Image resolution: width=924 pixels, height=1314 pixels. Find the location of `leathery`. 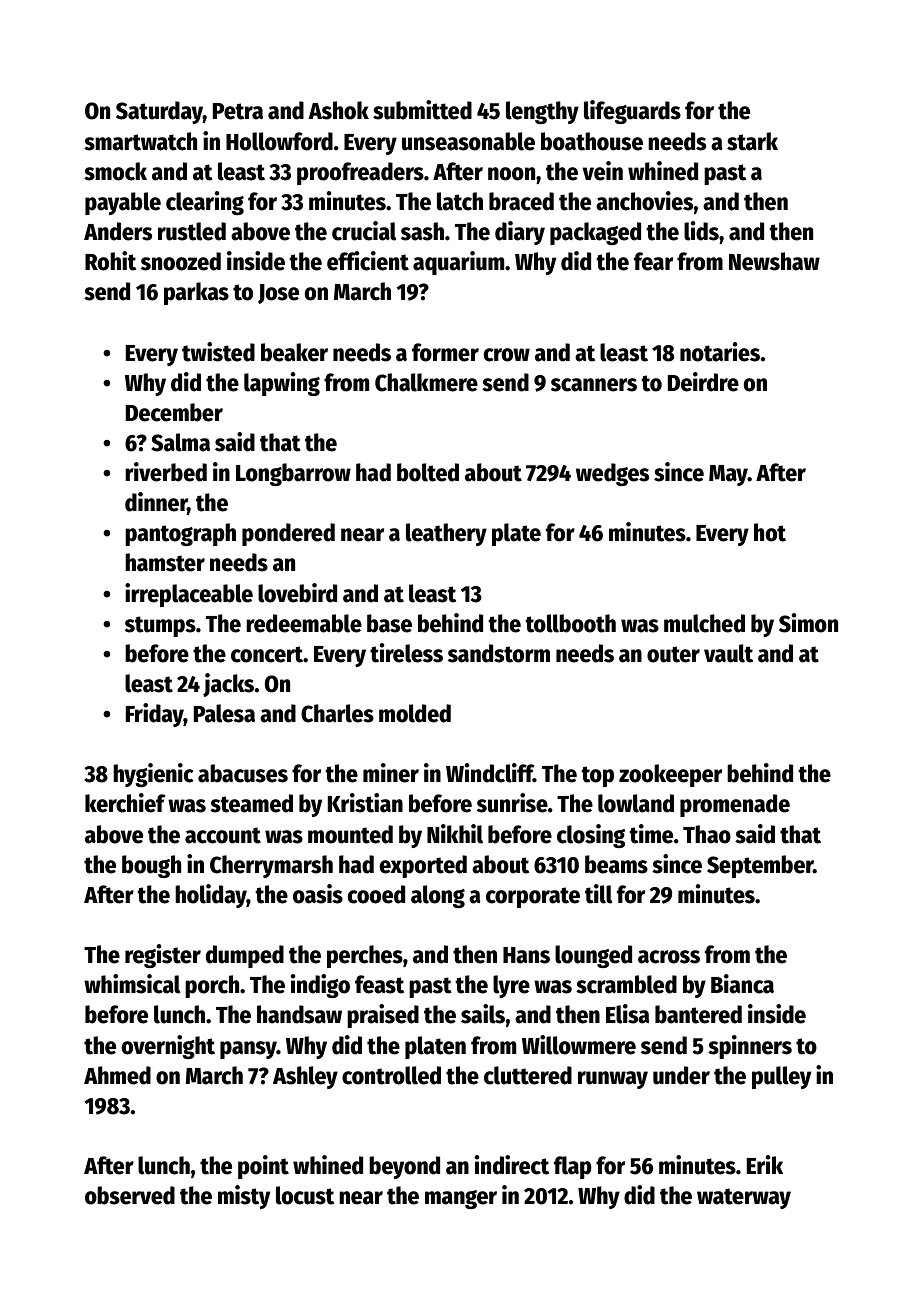

leathery is located at coordinates (446, 534).
